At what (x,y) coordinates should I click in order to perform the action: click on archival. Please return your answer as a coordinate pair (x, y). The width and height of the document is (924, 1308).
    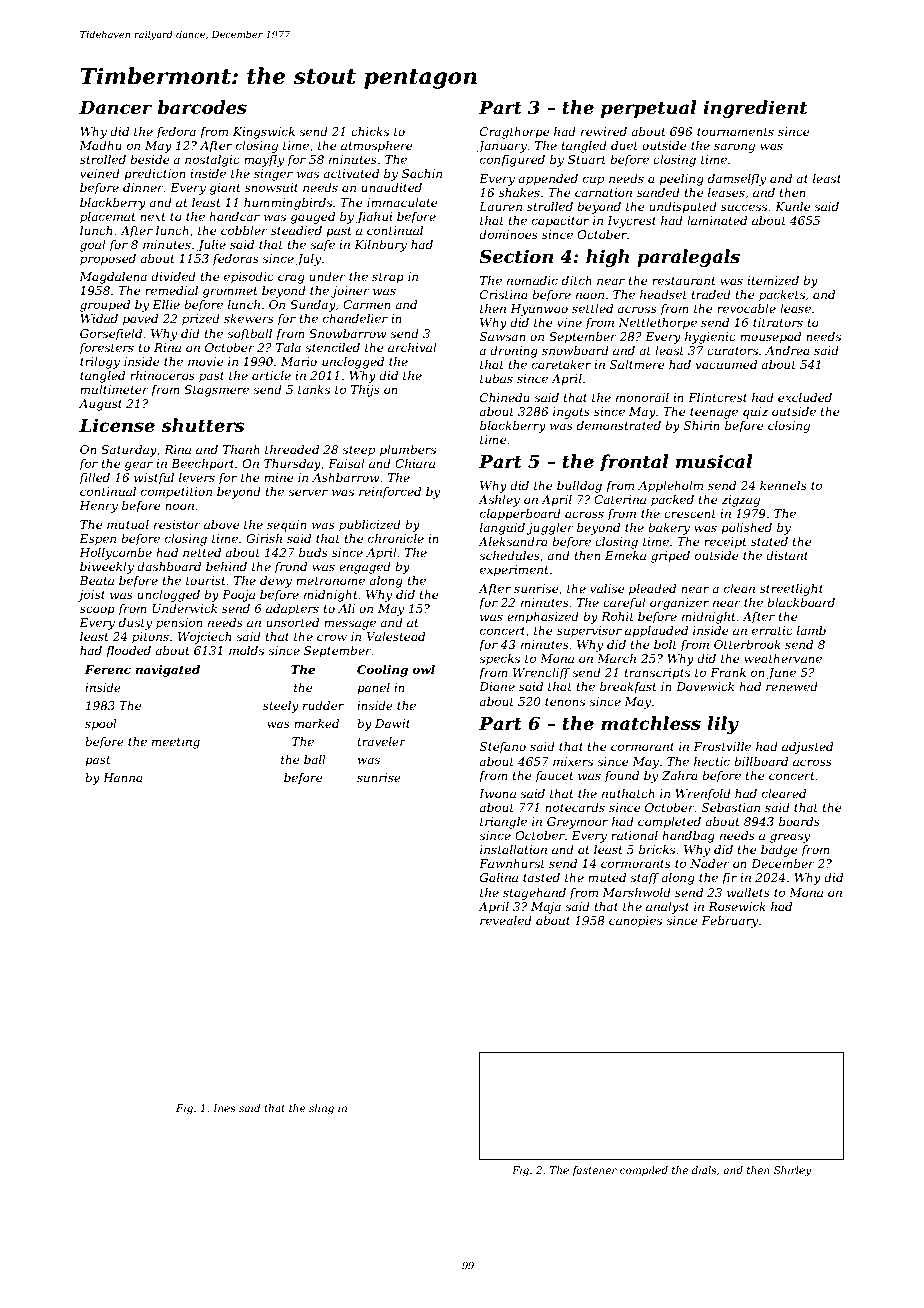
    Looking at the image, I should click on (412, 347).
